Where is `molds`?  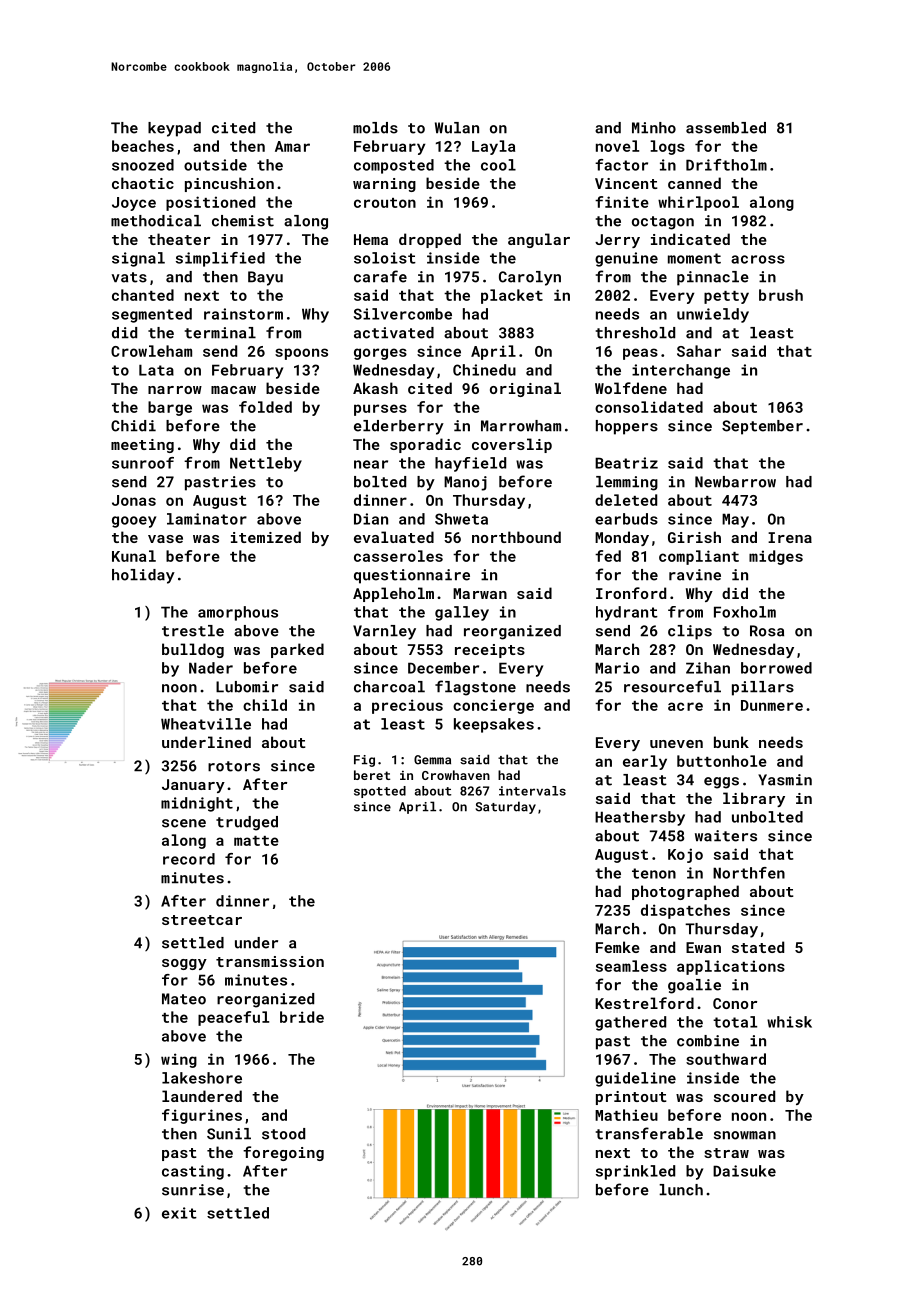
molds is located at coordinates (375, 128).
